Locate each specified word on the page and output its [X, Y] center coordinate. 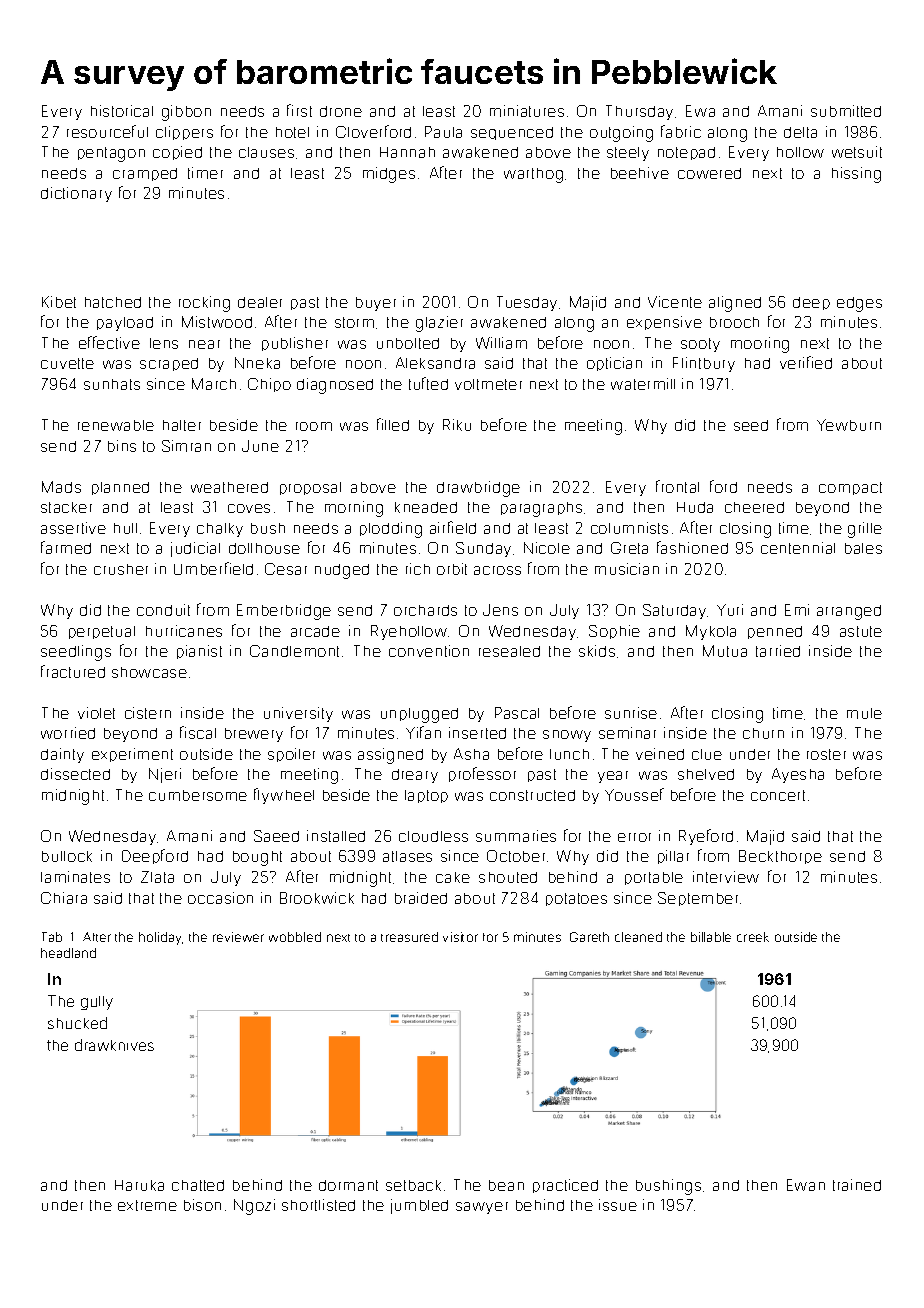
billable [711, 937]
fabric [681, 131]
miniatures [527, 111]
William [501, 343]
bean [506, 1185]
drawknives [114, 1045]
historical [122, 111]
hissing [856, 175]
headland [68, 953]
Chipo [269, 385]
